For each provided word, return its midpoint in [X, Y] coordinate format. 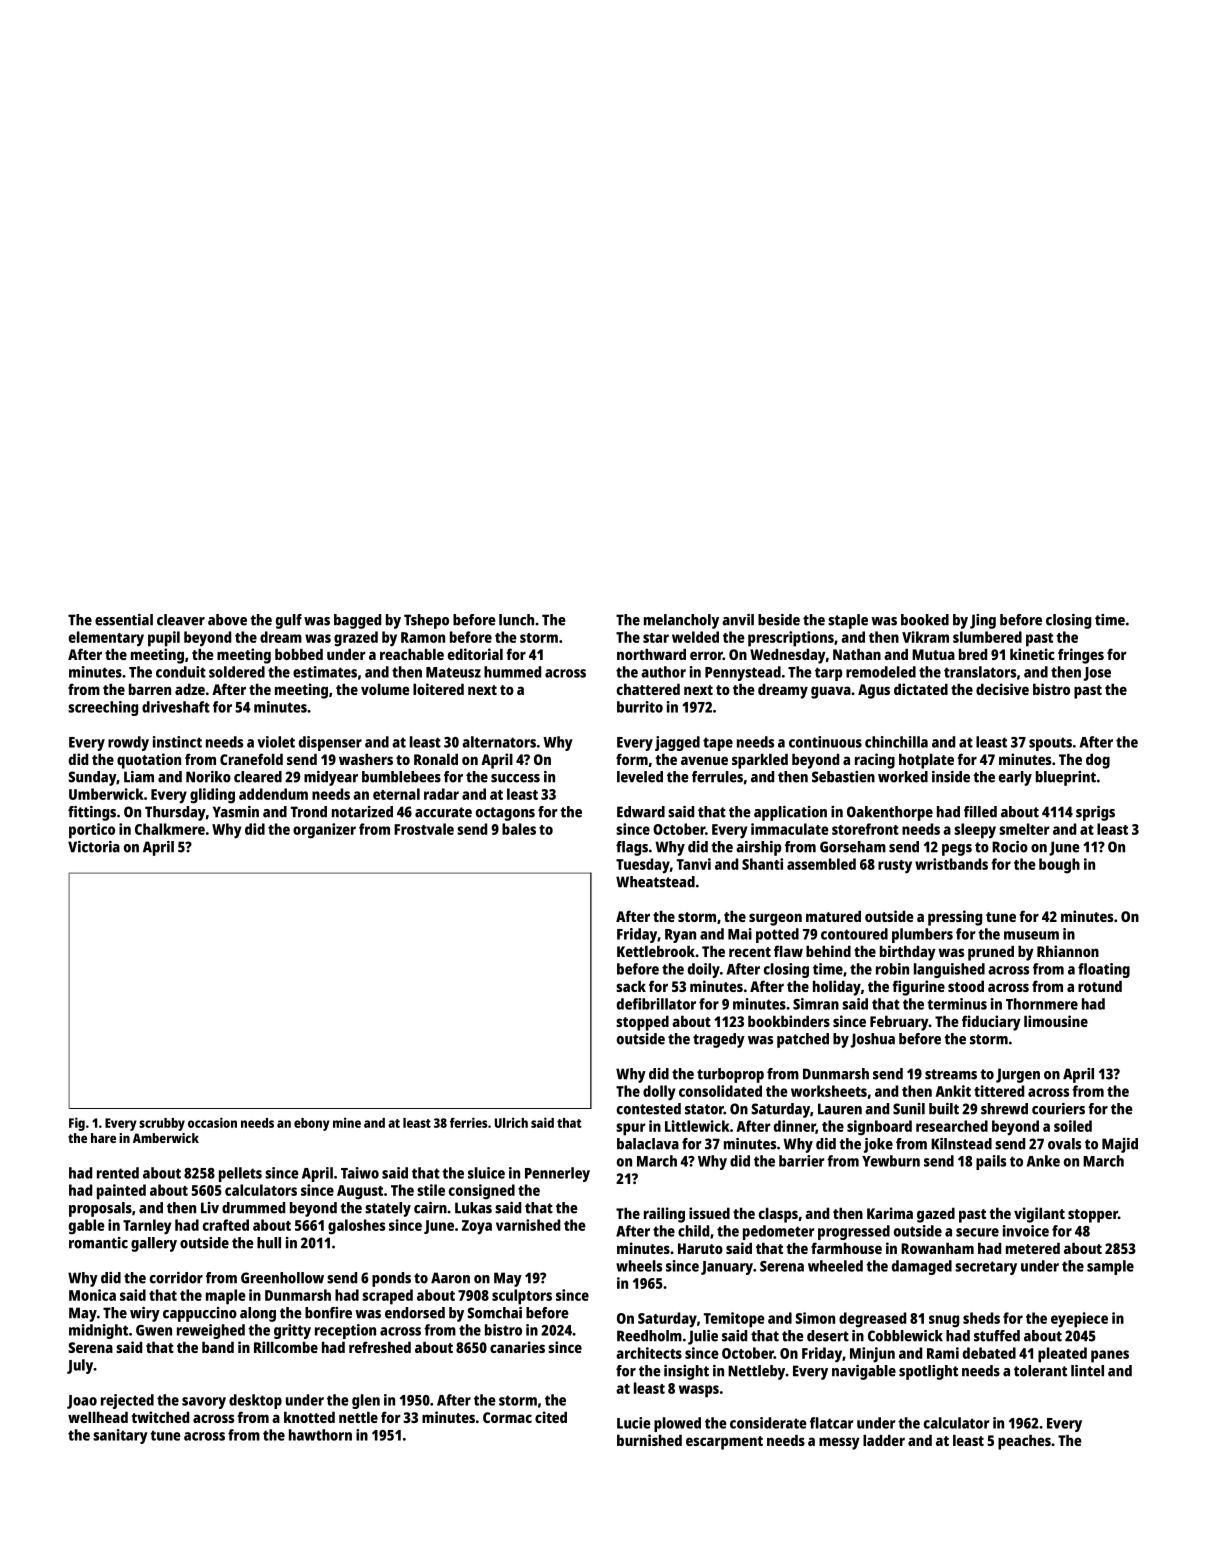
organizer [324, 831]
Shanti [762, 864]
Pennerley [557, 1174]
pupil [164, 639]
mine [347, 1122]
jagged [677, 743]
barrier [801, 1161]
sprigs [1095, 813]
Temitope [734, 1320]
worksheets [829, 1091]
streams [951, 1074]
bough [1059, 866]
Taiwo [360, 1173]
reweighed [211, 1331]
